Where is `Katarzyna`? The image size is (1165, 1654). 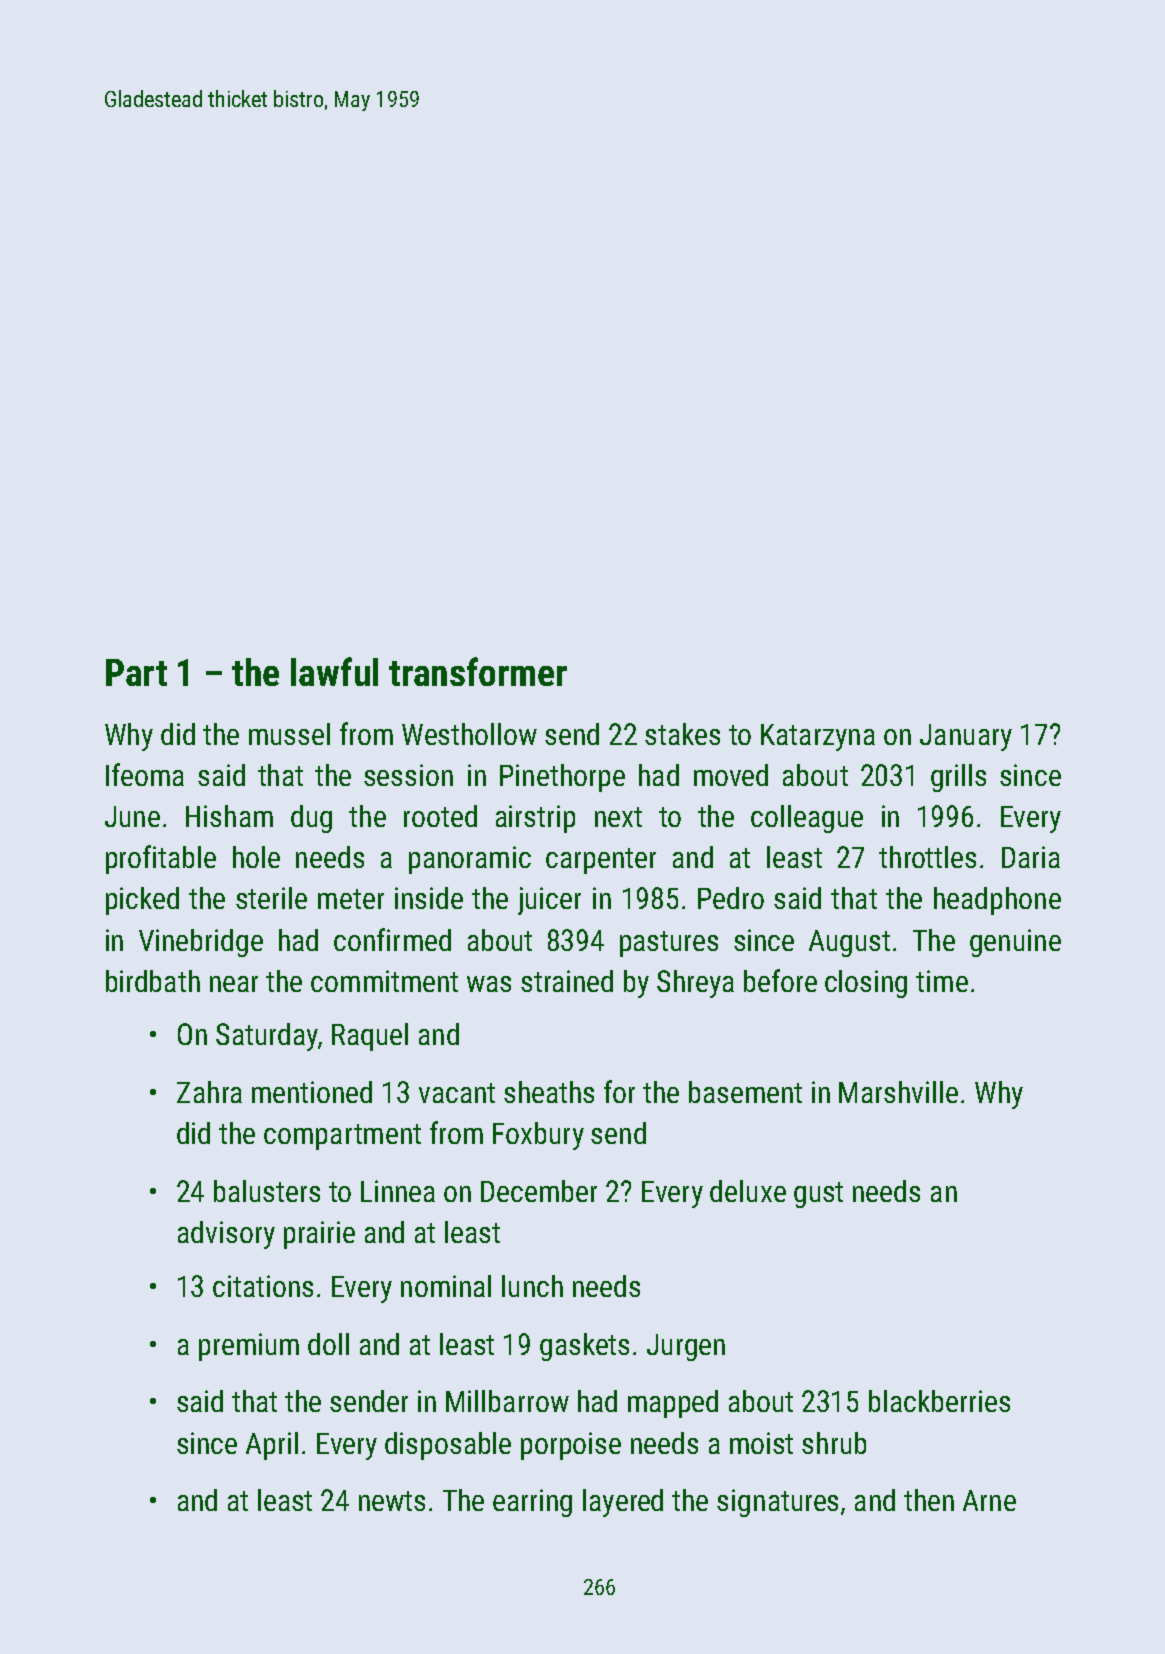 Katarzyna is located at coordinates (818, 737).
